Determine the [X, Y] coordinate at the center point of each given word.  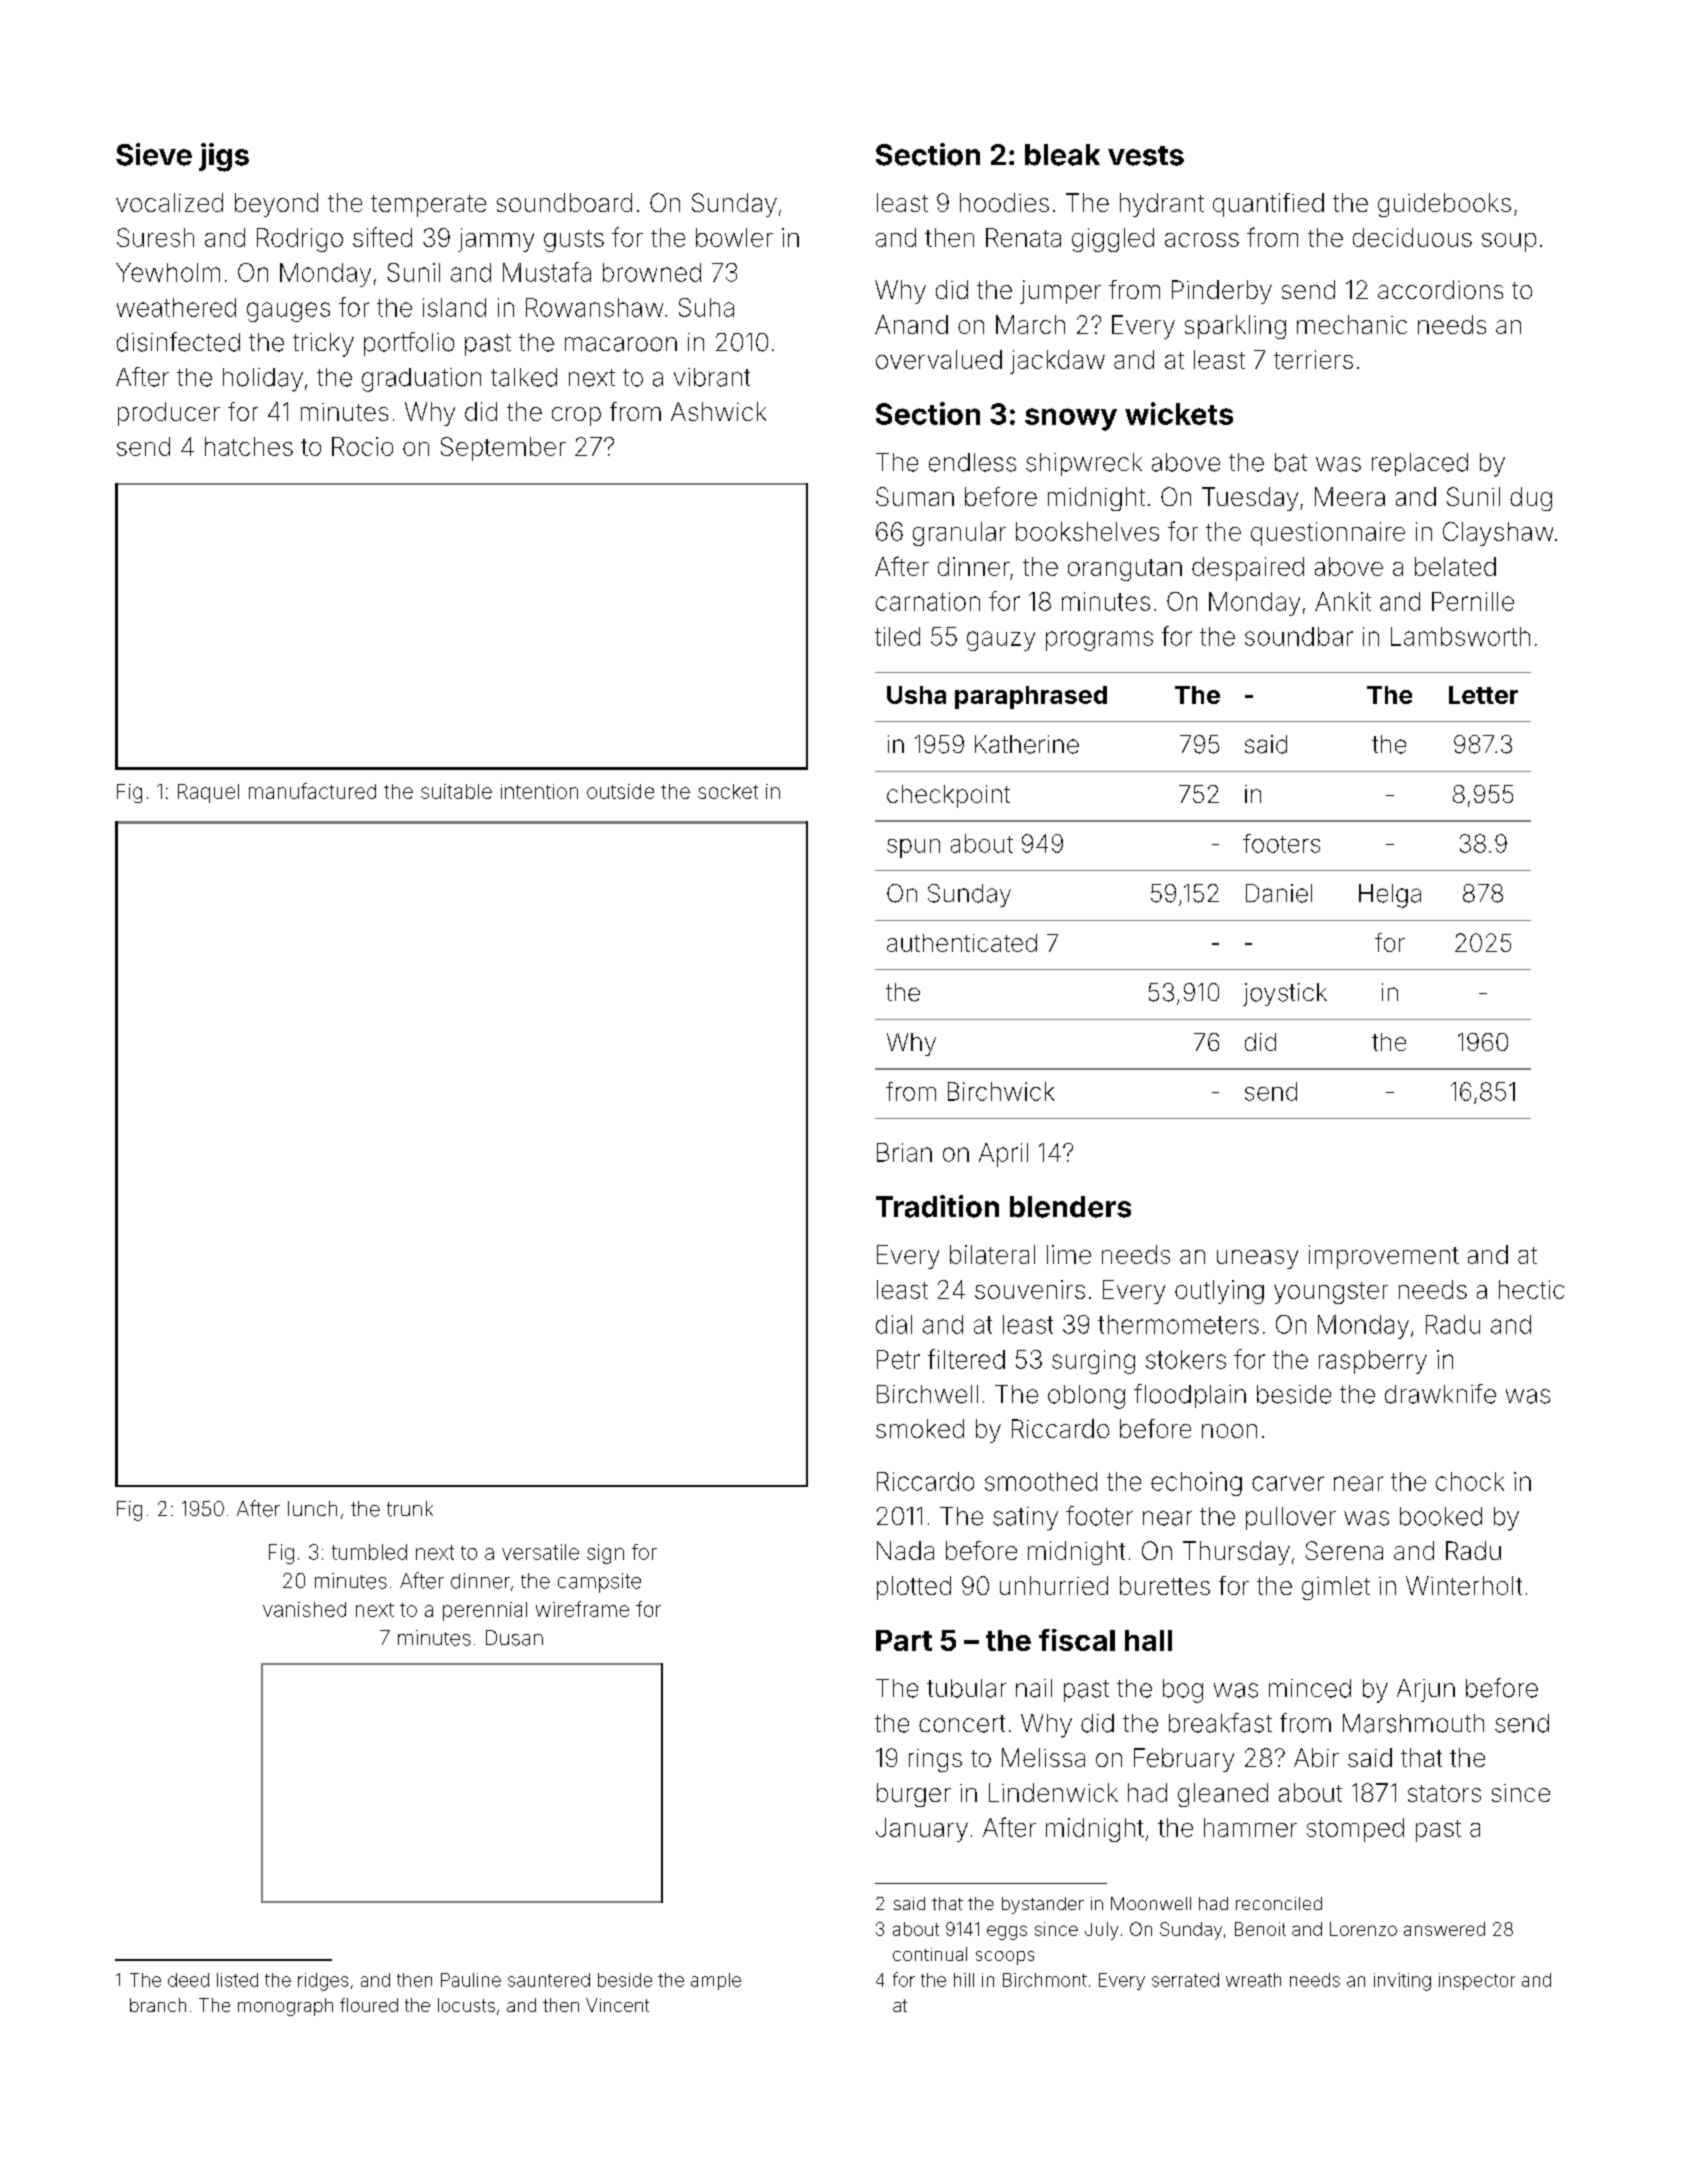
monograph [285, 2007]
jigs [224, 157]
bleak [1062, 155]
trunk [410, 1509]
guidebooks [1444, 205]
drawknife [1440, 1394]
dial [894, 1324]
